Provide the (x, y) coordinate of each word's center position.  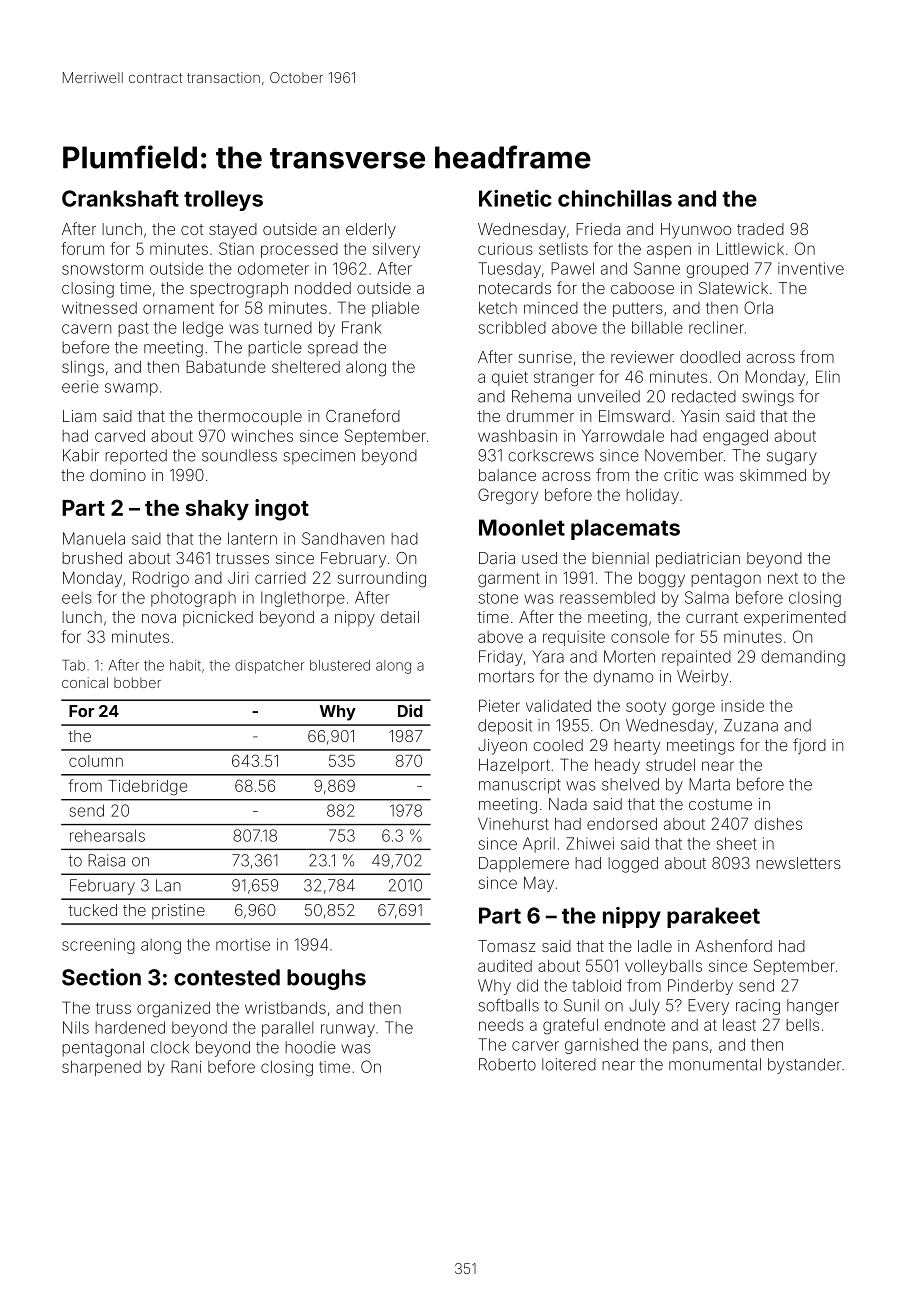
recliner (716, 327)
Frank (361, 327)
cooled (558, 745)
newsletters (798, 863)
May (539, 884)
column (96, 761)
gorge (693, 709)
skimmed (773, 475)
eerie (80, 386)
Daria (497, 558)
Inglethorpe (303, 599)
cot (192, 229)
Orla (758, 307)
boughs (326, 979)
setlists (563, 249)
